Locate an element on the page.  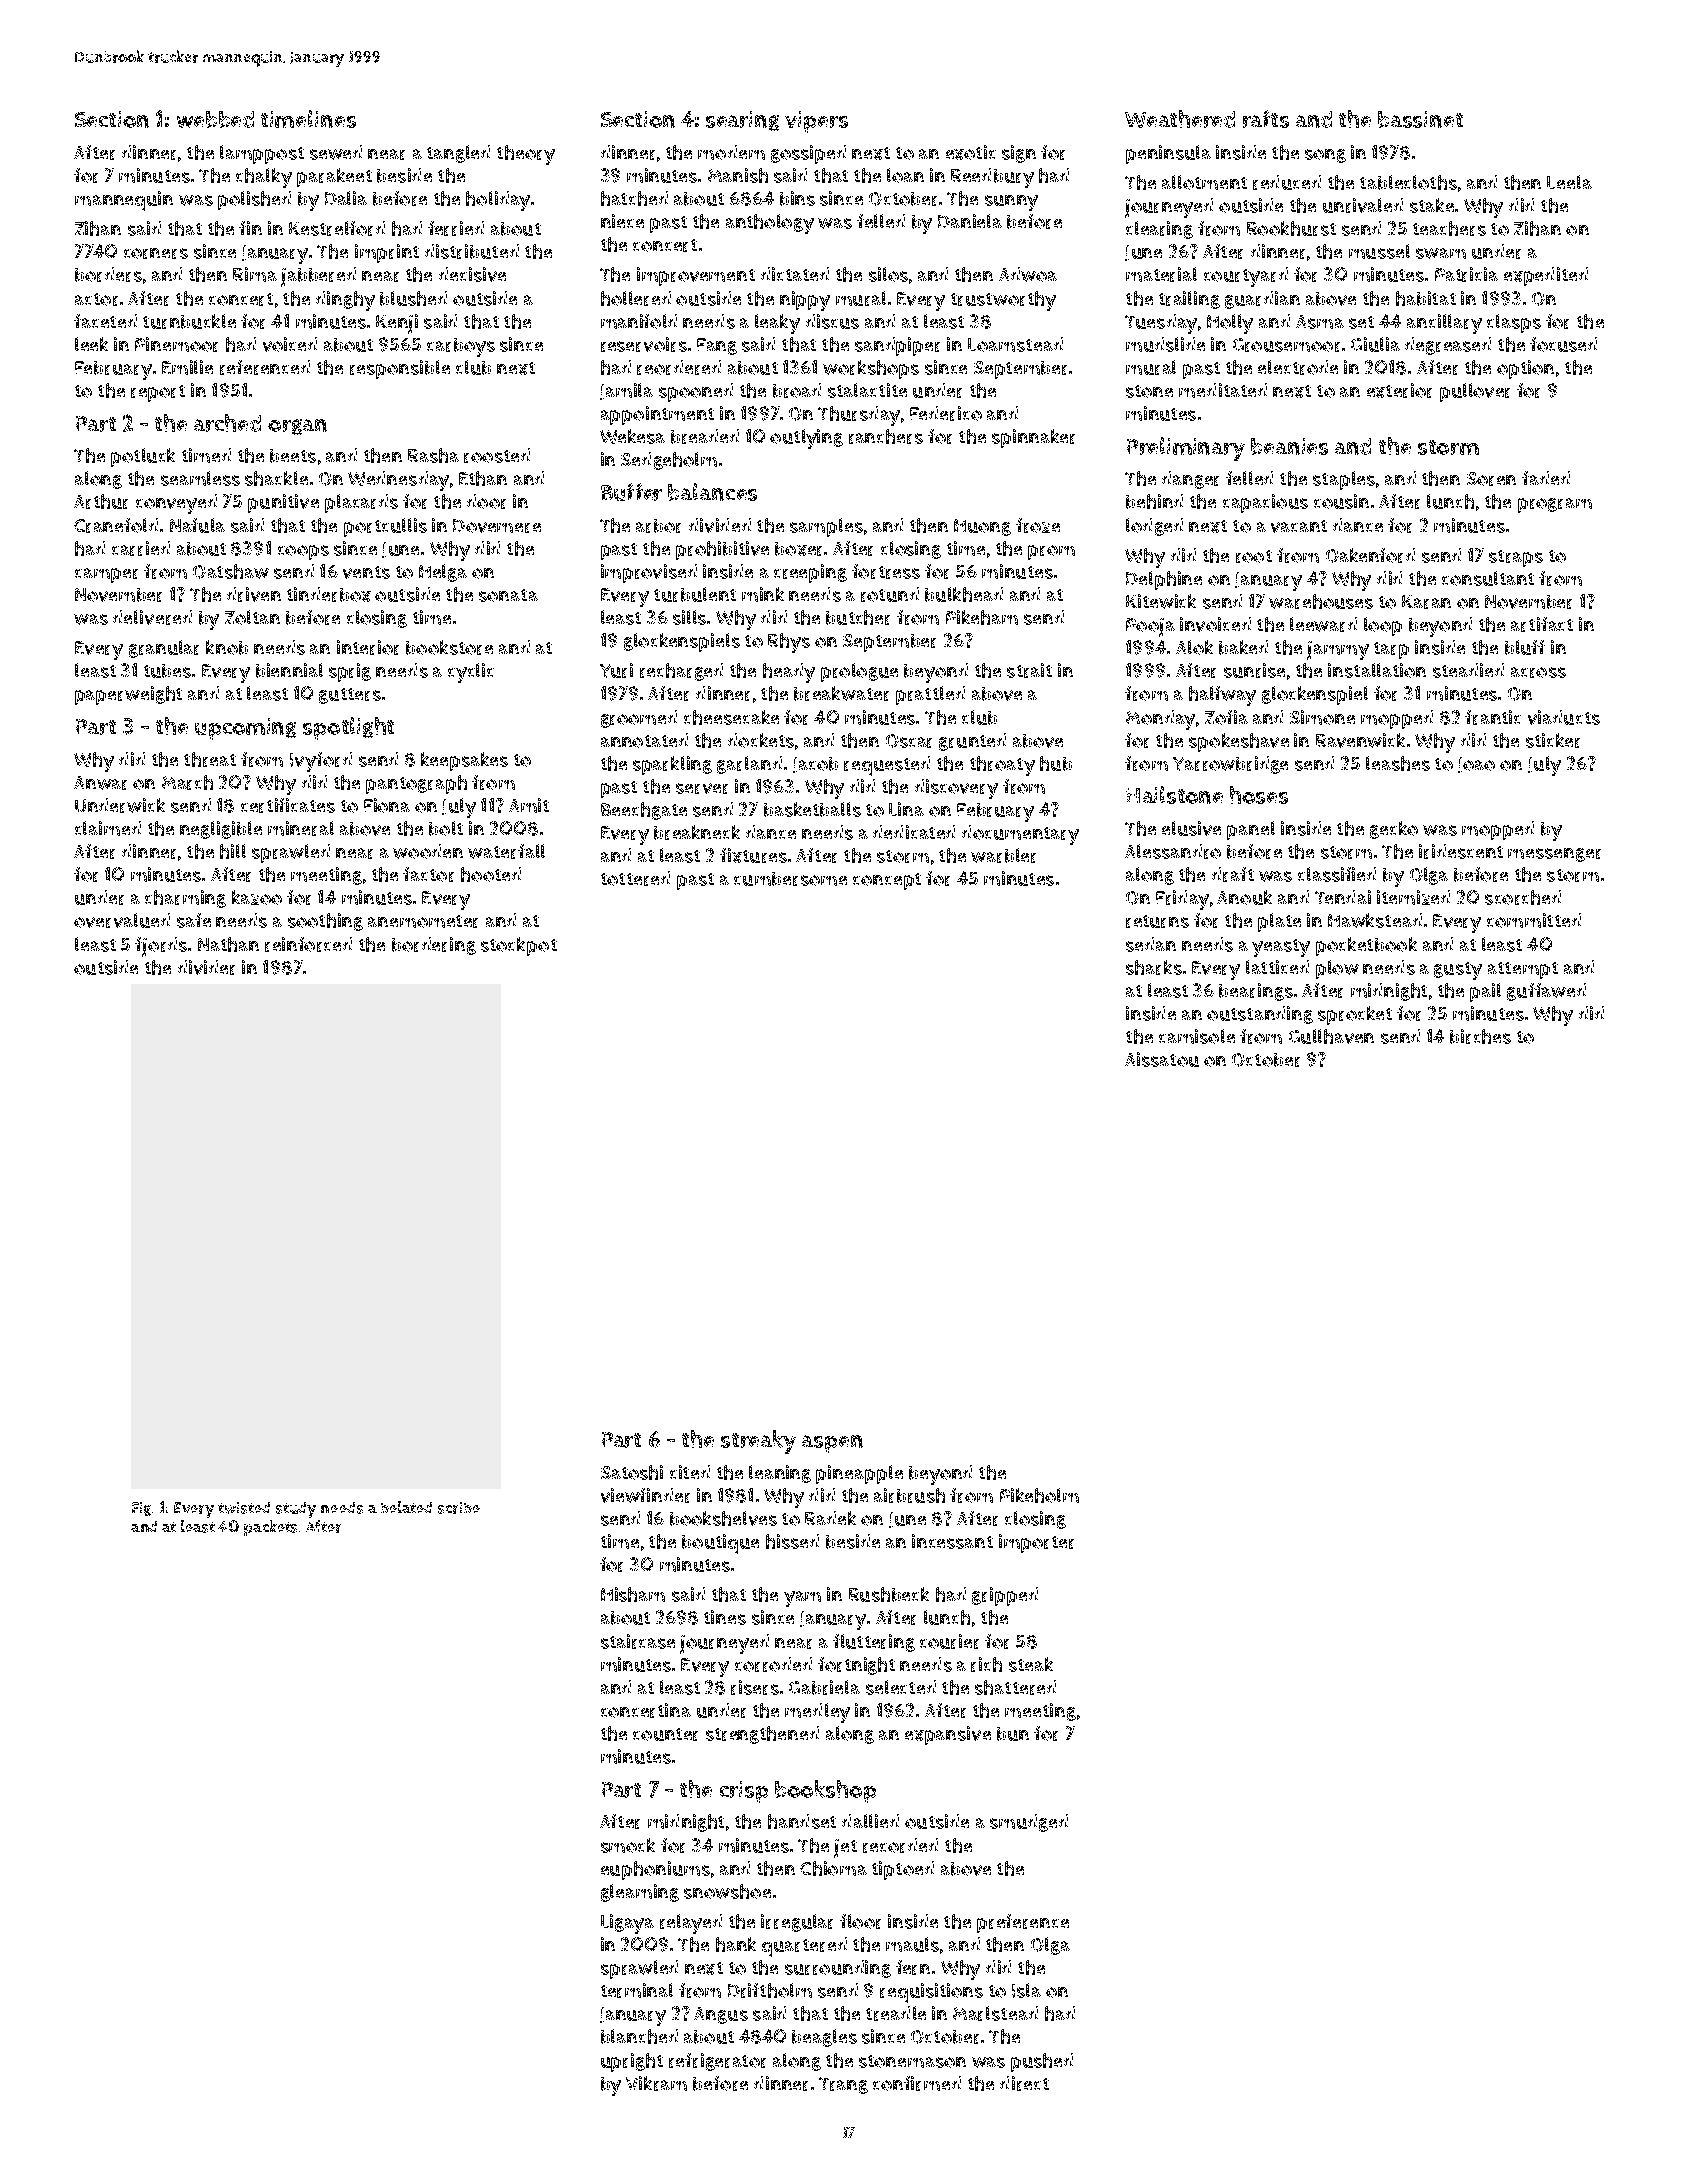
Aissatou is located at coordinates (1162, 1059).
